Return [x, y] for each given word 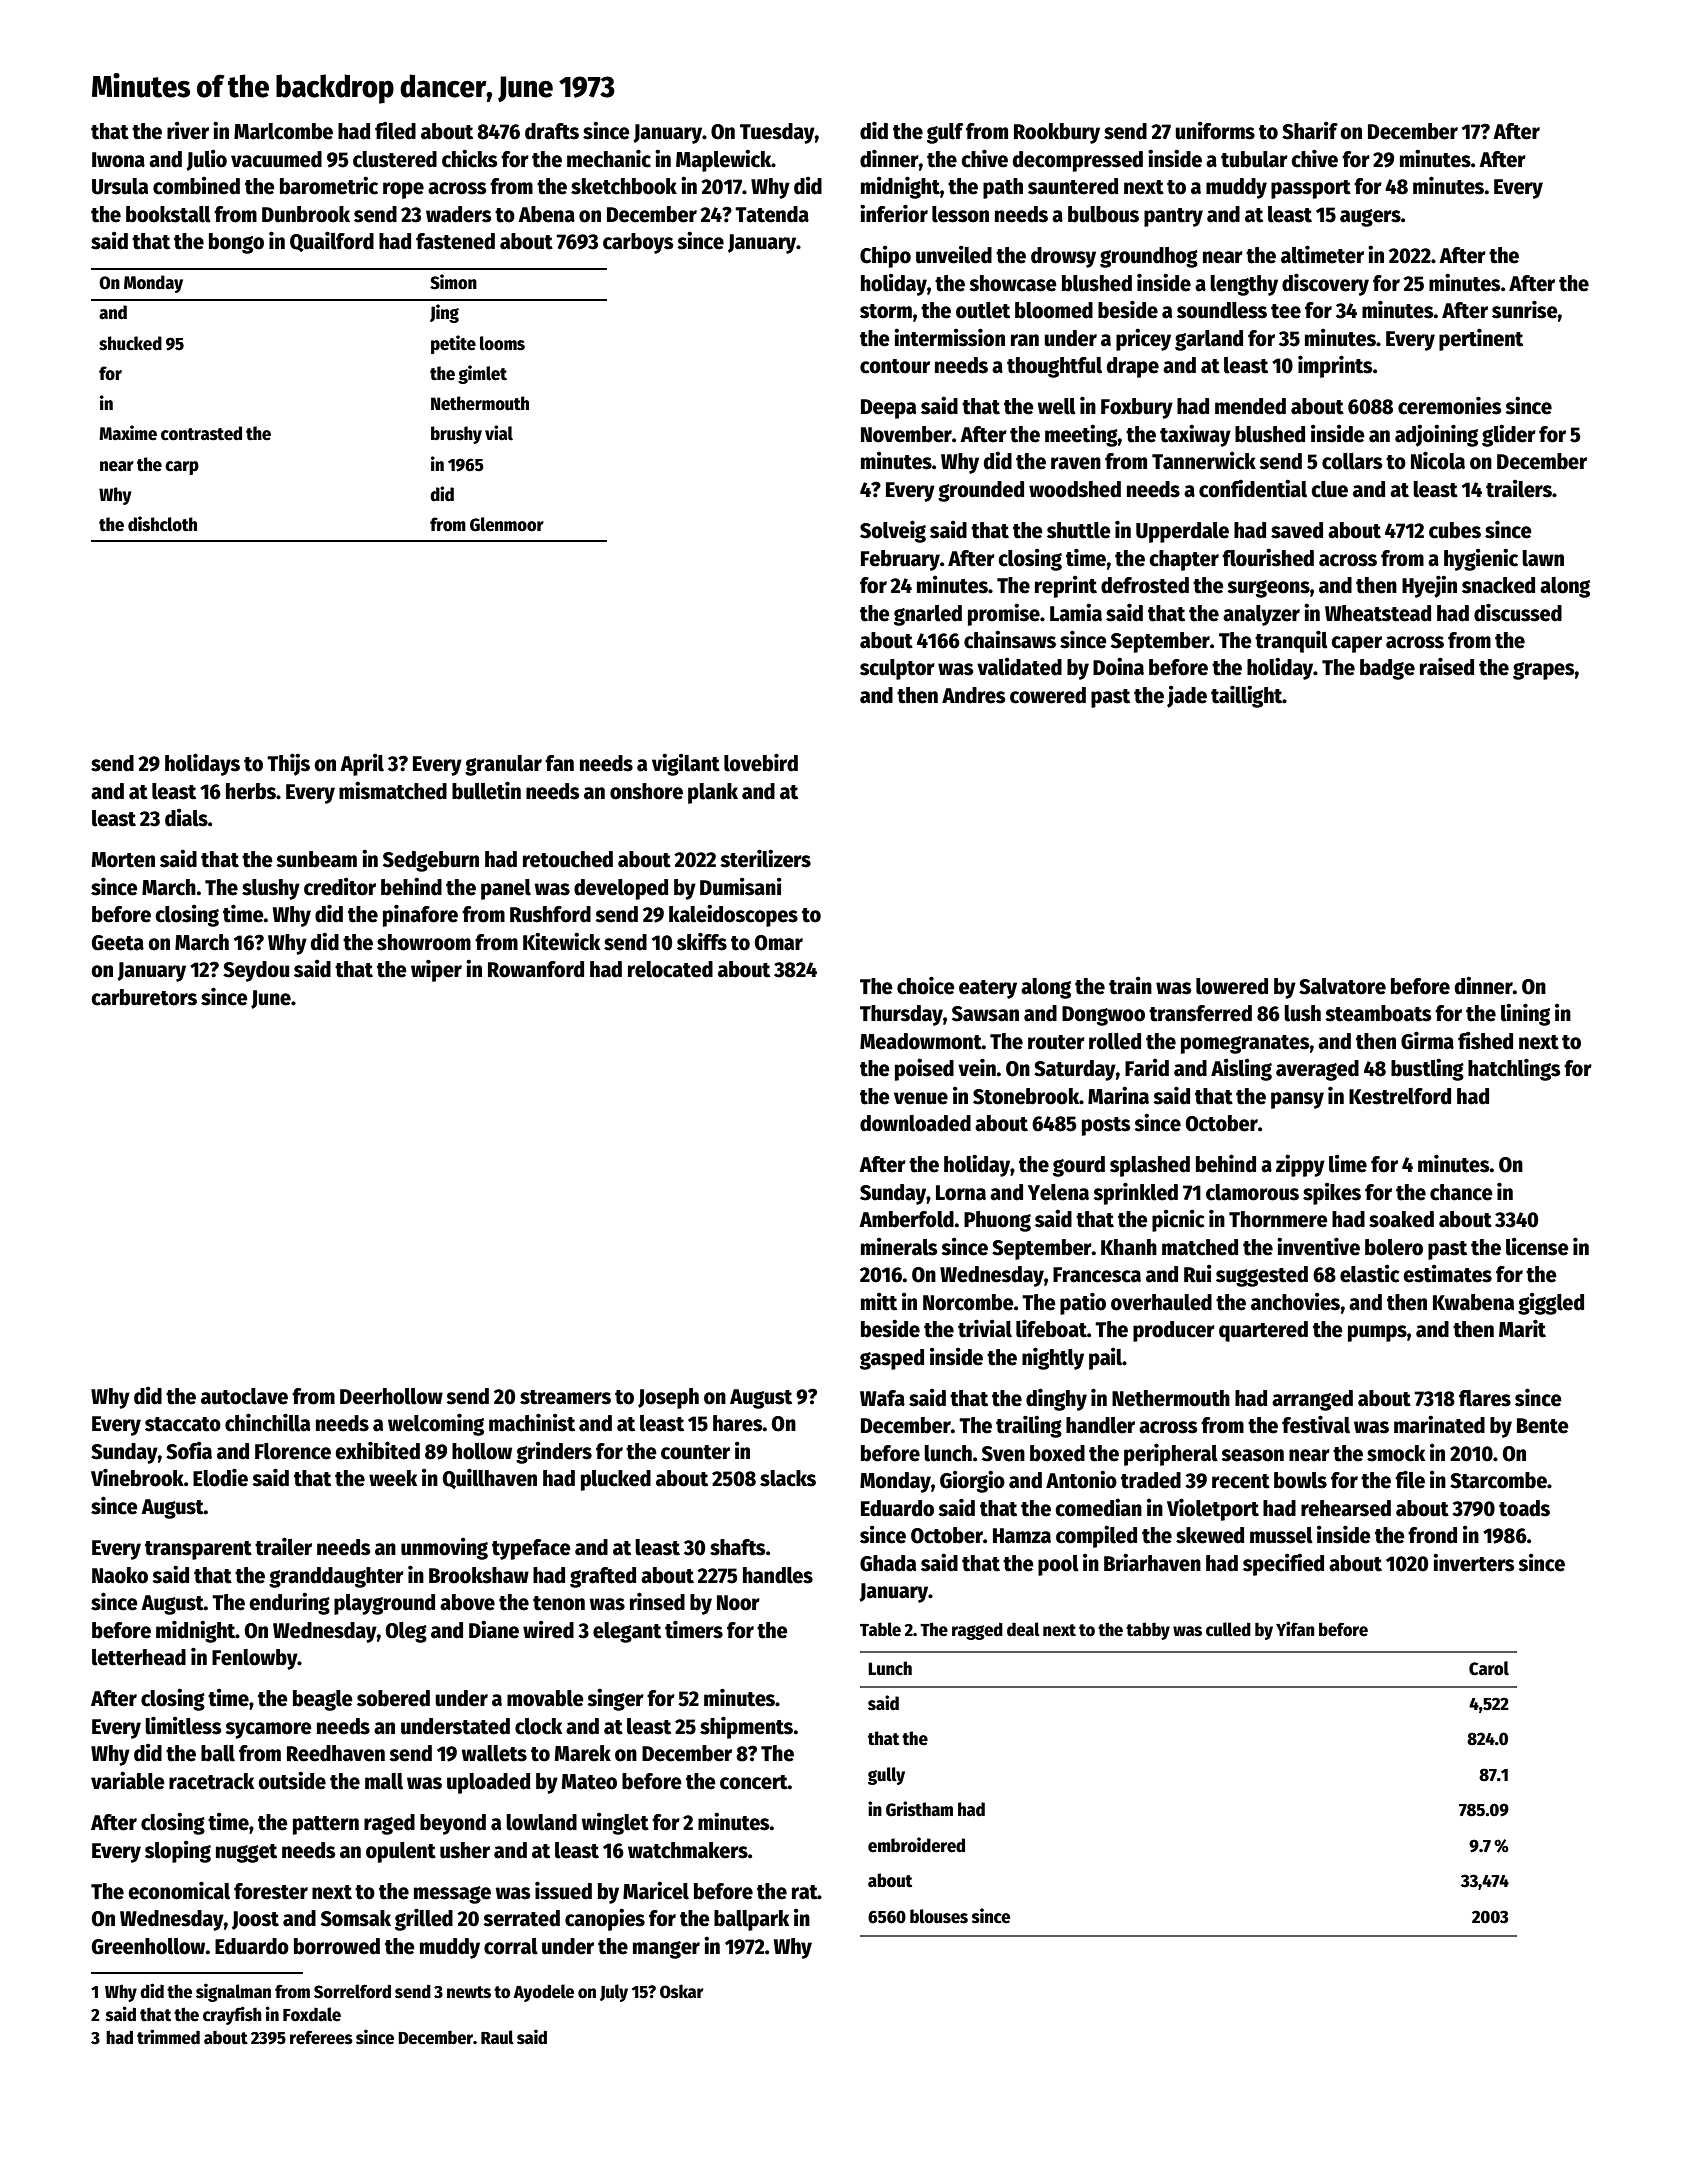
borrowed [337, 1946]
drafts [552, 131]
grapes [1544, 671]
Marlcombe [283, 131]
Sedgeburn [431, 861]
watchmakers [688, 1850]
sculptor [897, 669]
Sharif [1310, 130]
